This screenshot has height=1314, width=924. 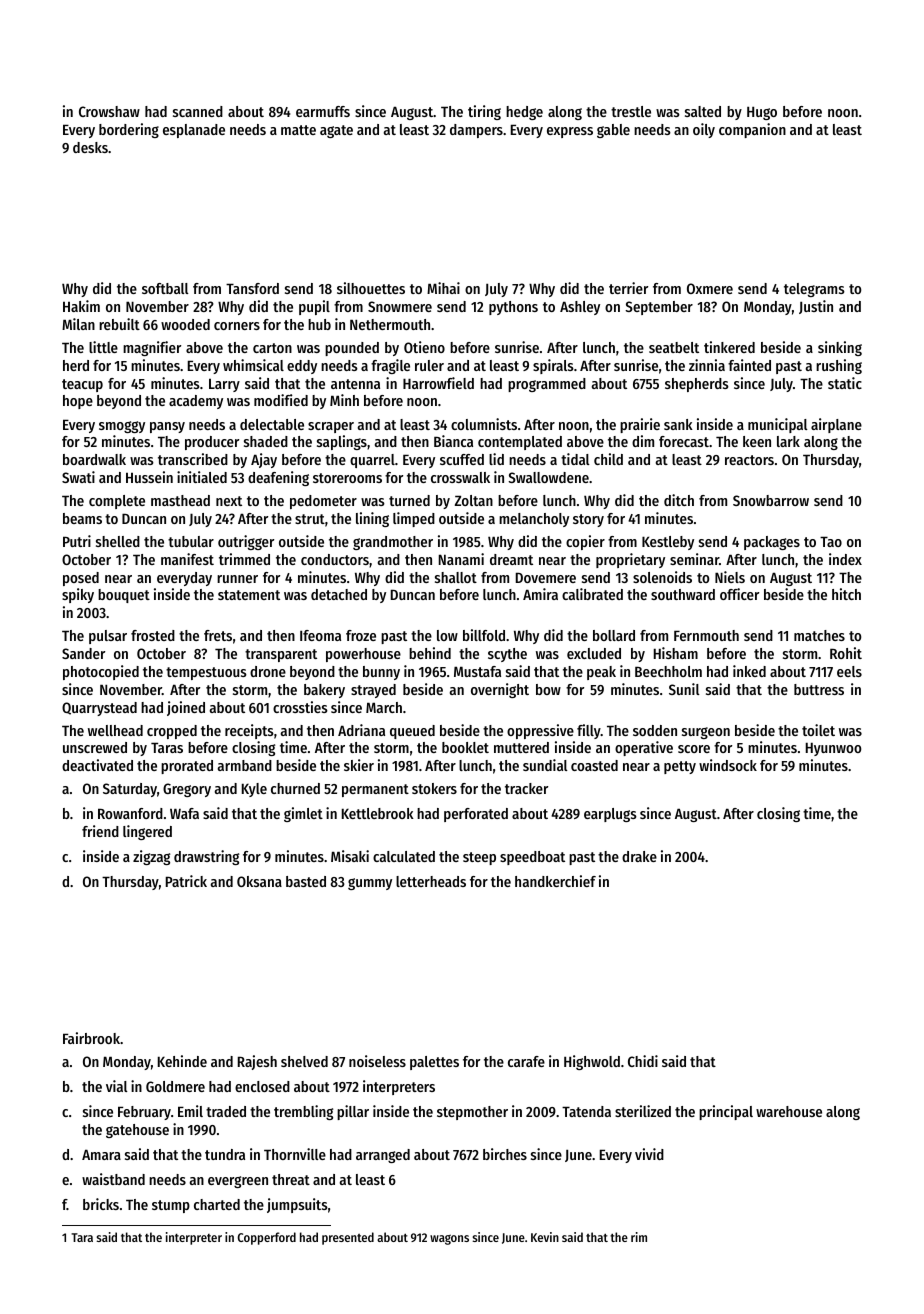 I want to click on stump, so click(x=171, y=1206).
